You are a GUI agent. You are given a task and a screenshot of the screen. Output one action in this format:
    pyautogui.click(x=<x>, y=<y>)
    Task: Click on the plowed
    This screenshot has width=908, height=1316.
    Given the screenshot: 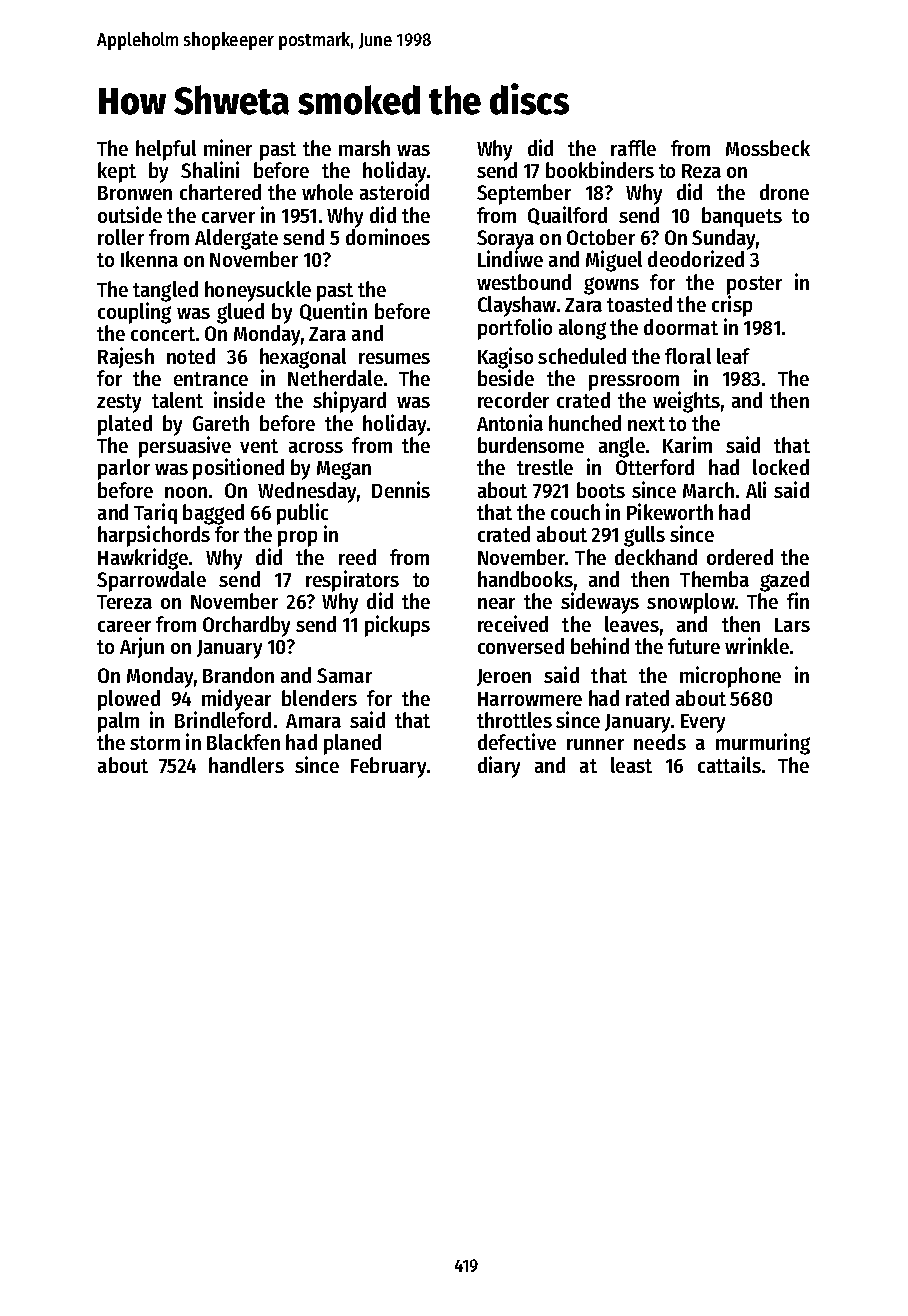 What is the action you would take?
    pyautogui.click(x=129, y=700)
